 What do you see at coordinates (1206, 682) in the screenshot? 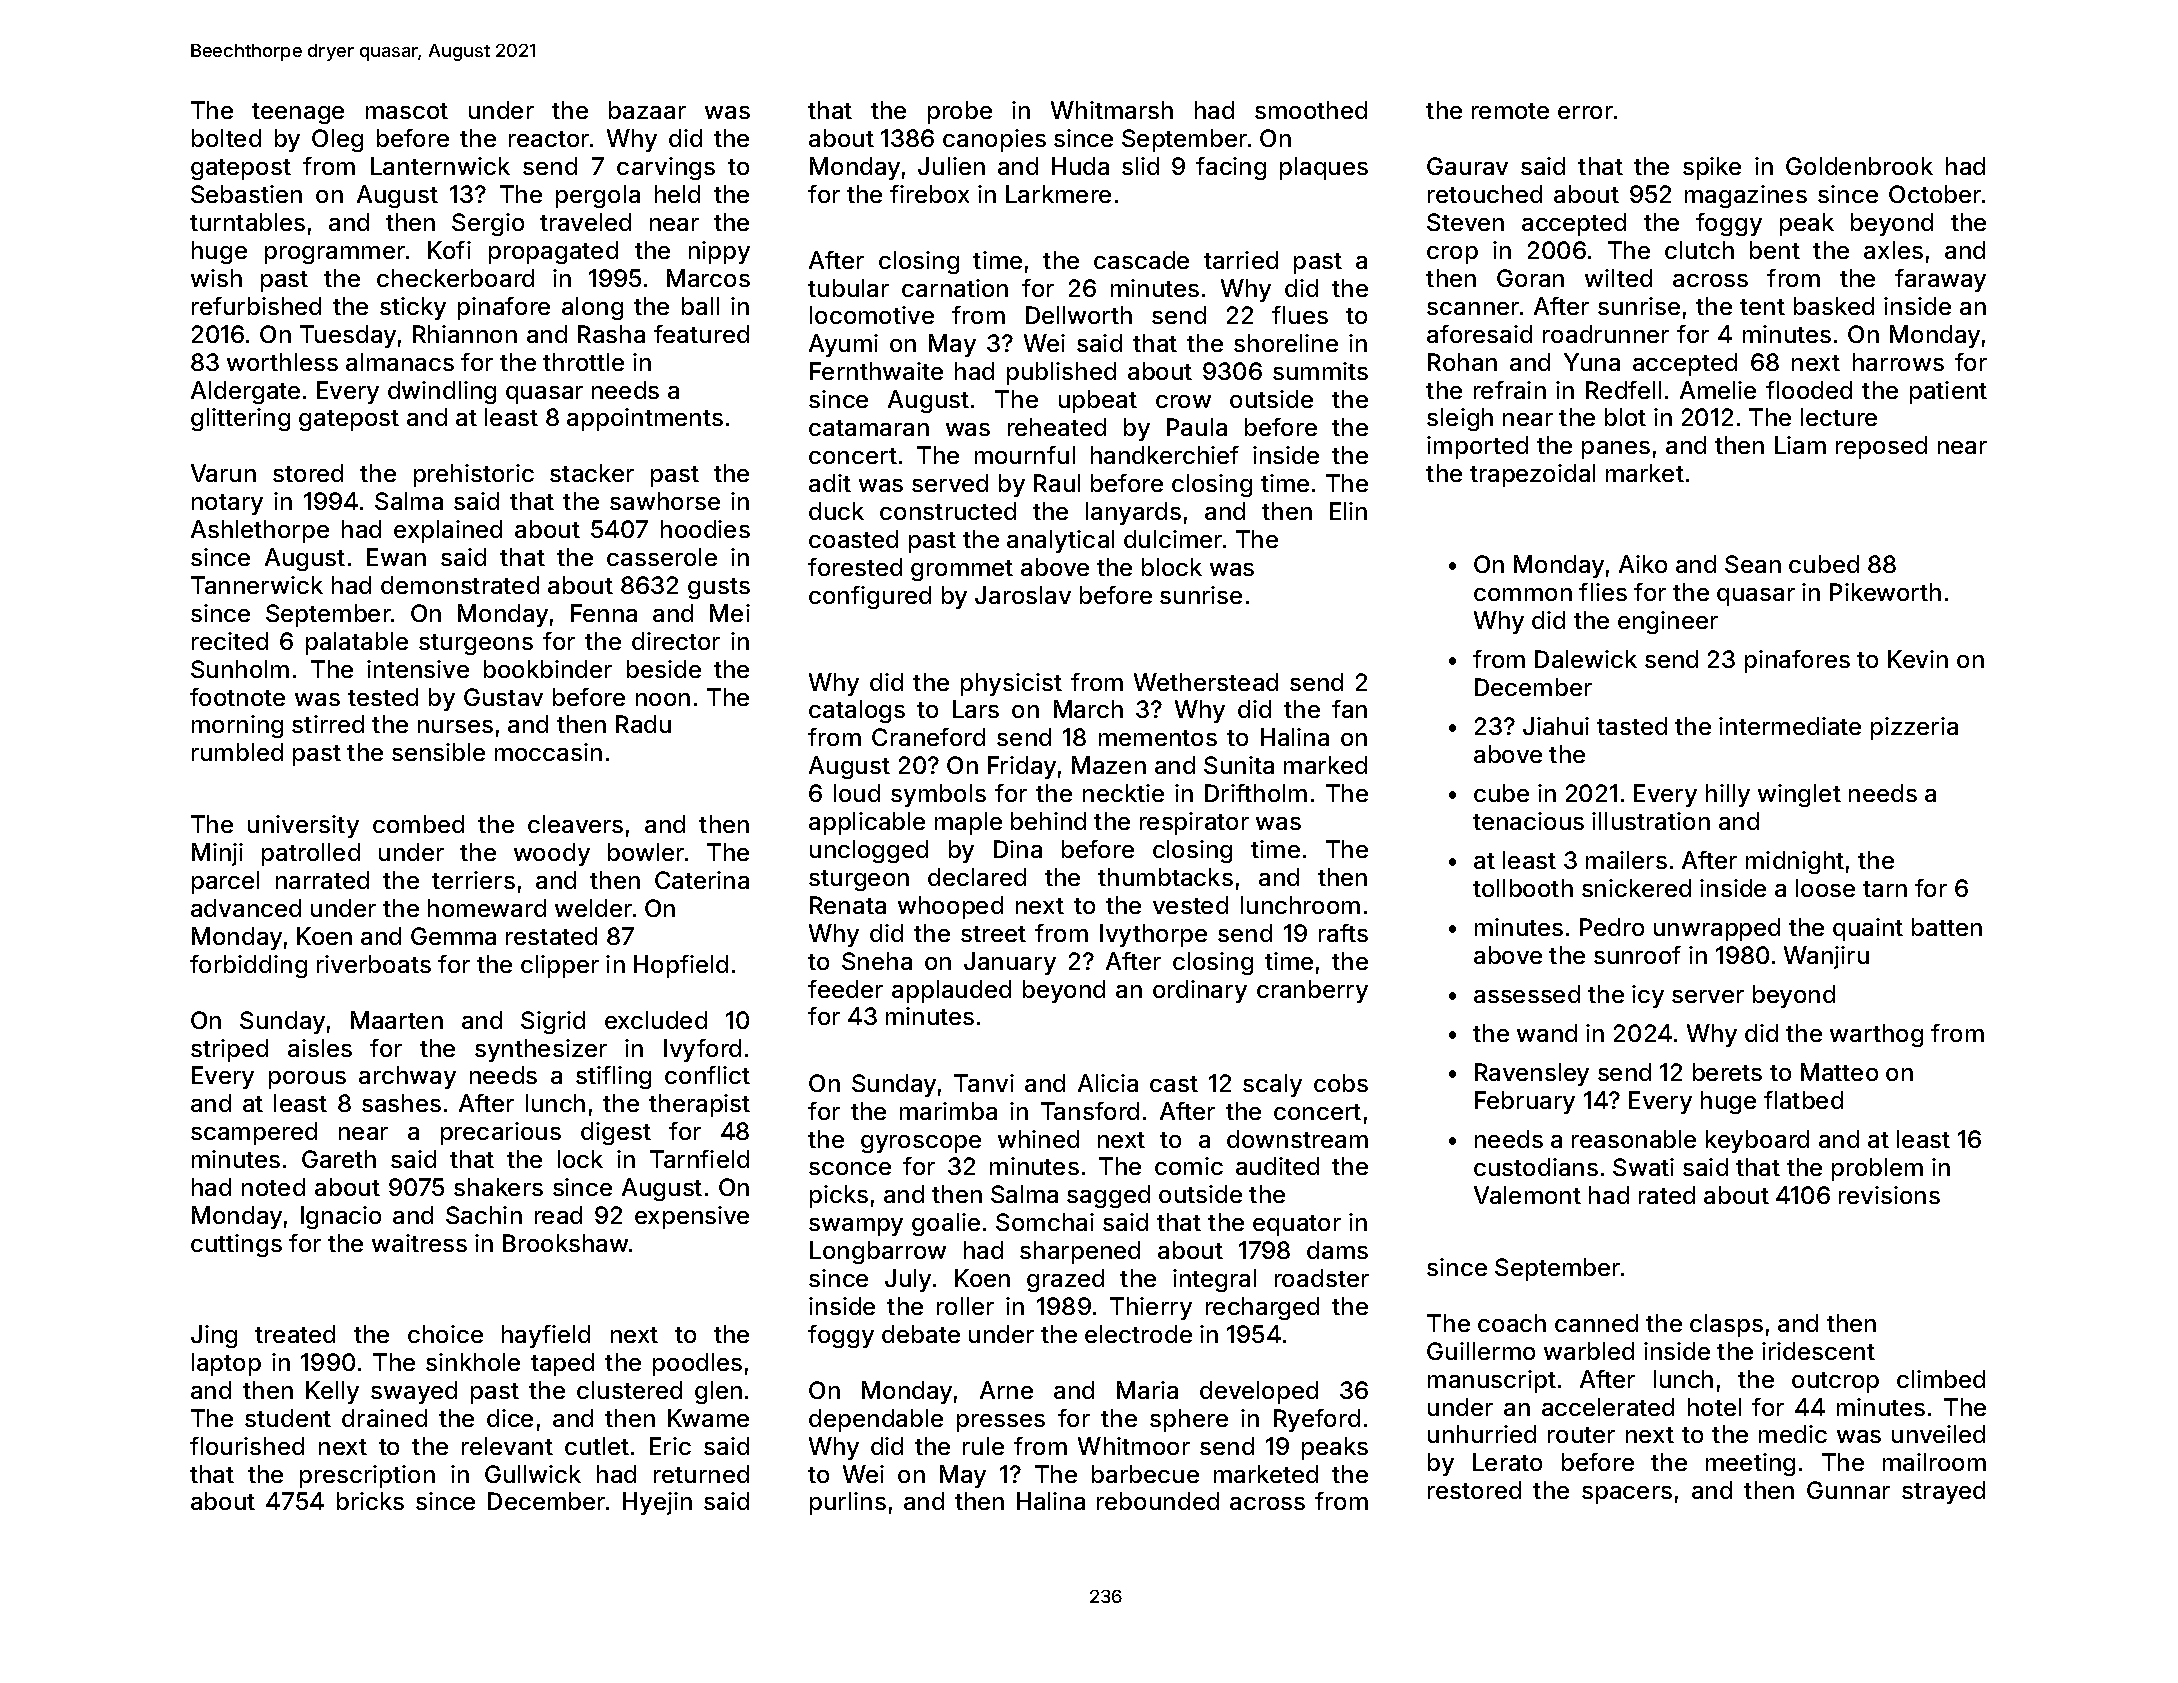
I see `Wetherstead` at bounding box center [1206, 682].
